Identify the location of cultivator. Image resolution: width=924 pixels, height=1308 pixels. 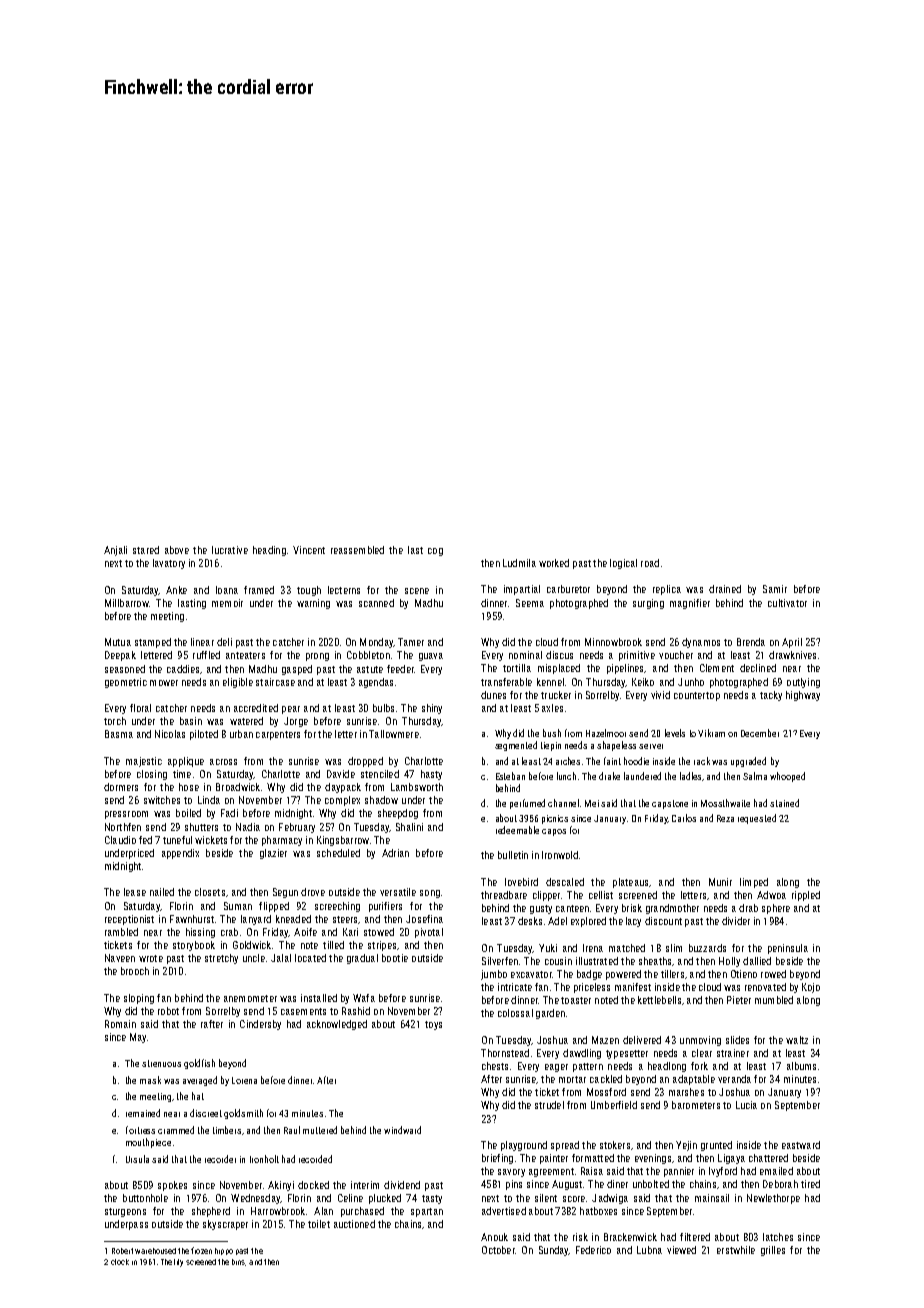
(787, 603).
